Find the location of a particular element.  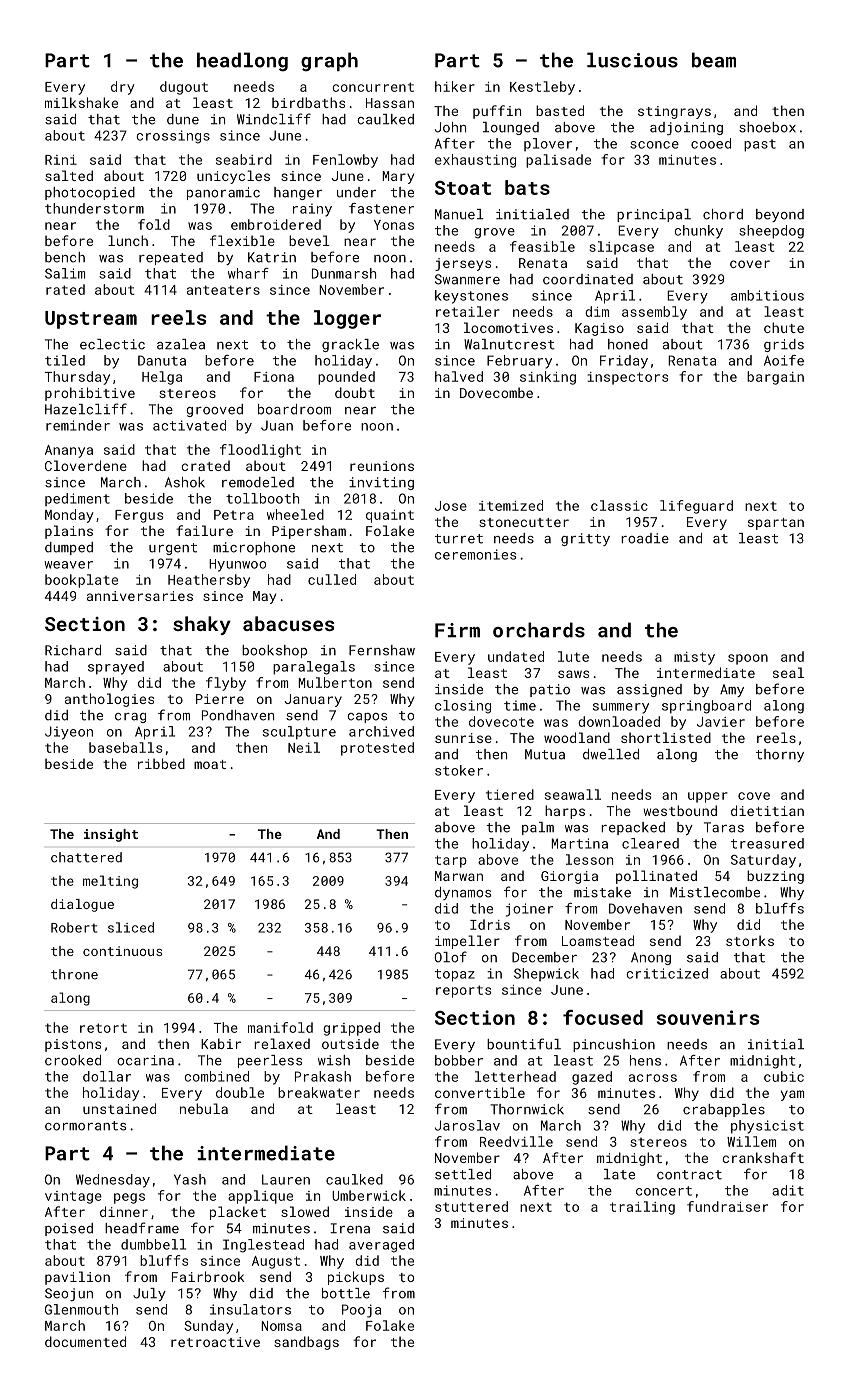

January is located at coordinates (313, 700).
